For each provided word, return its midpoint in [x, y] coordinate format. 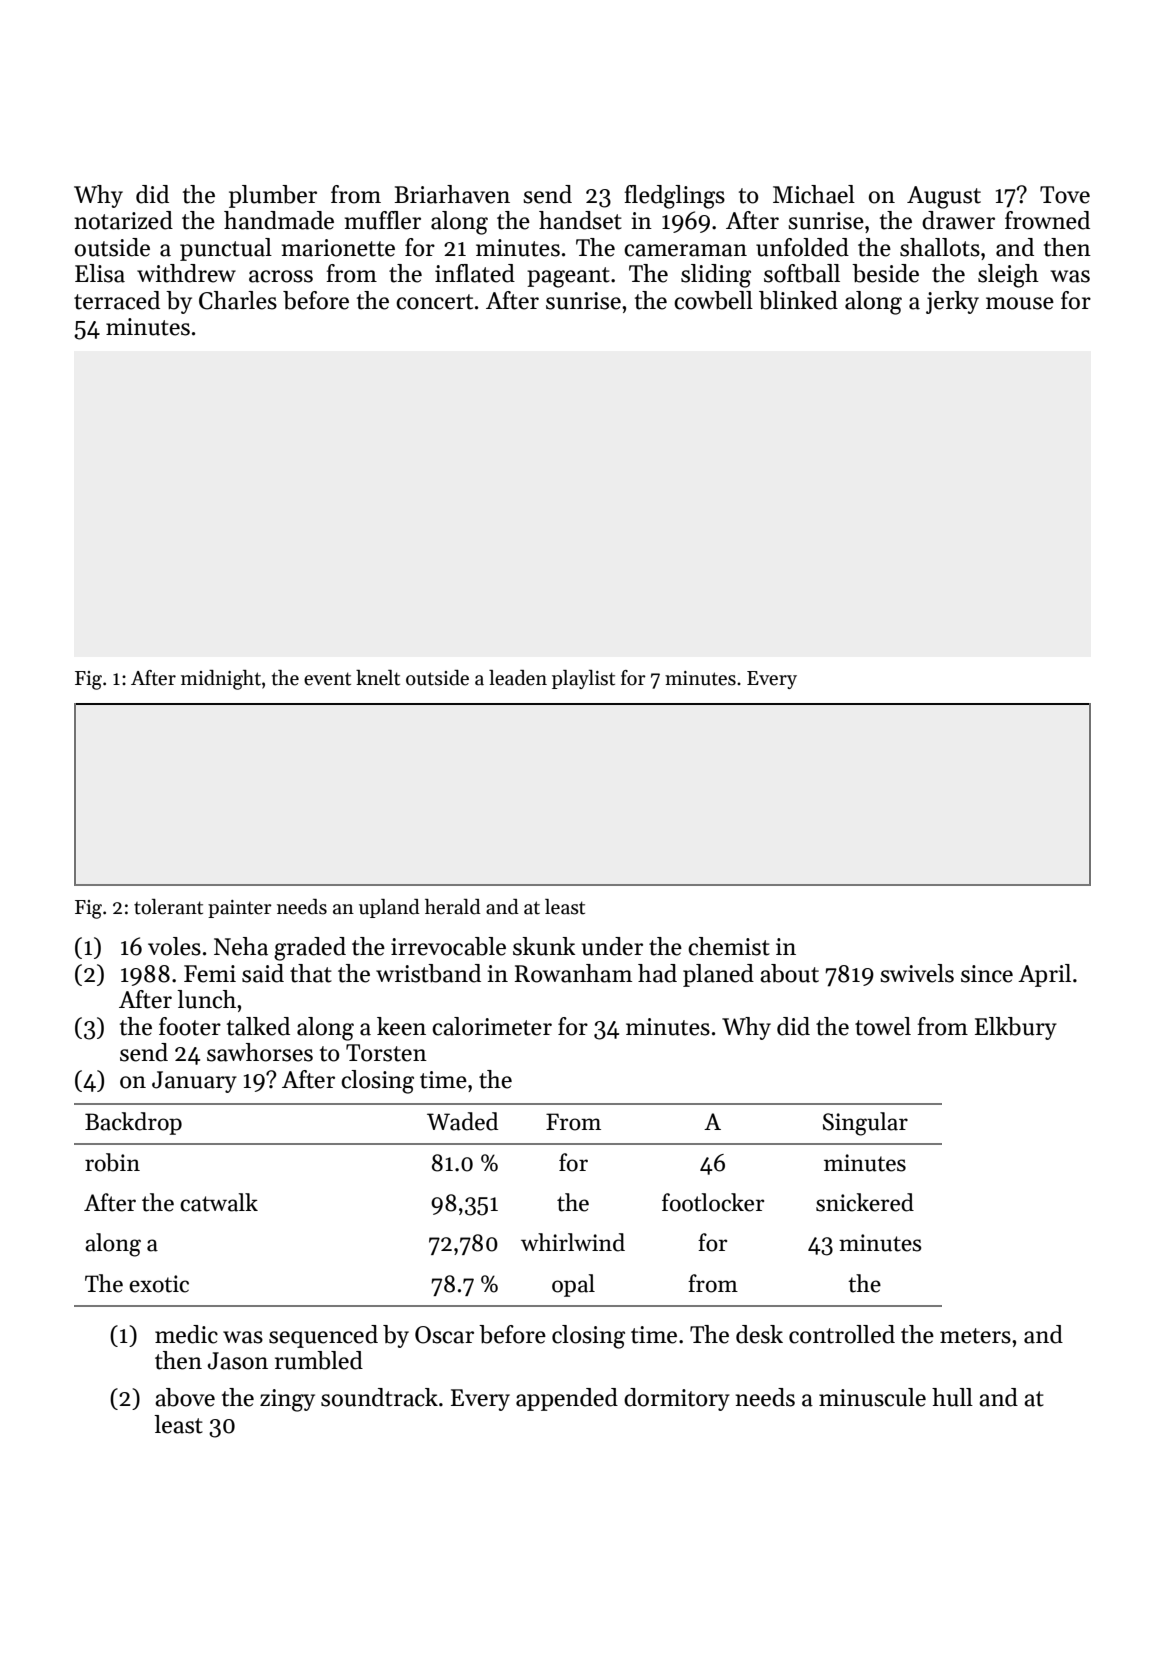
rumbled [319, 1360]
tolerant [168, 907]
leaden [518, 678]
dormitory [677, 1399]
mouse [1020, 303]
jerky [952, 302]
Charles [238, 300]
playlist [583, 679]
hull [952, 1397]
